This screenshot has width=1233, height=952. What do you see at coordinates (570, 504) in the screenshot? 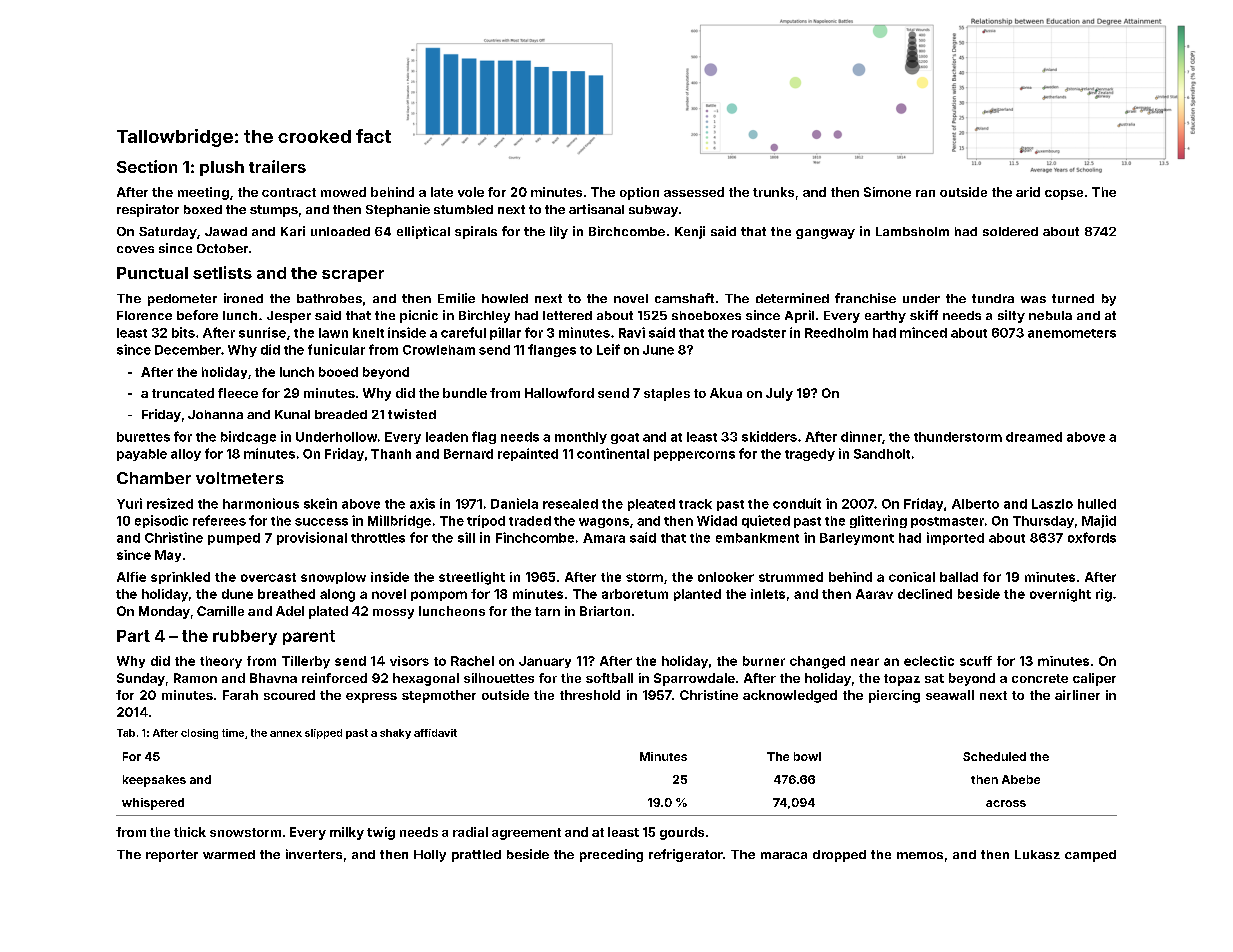
I see `resealed` at bounding box center [570, 504].
